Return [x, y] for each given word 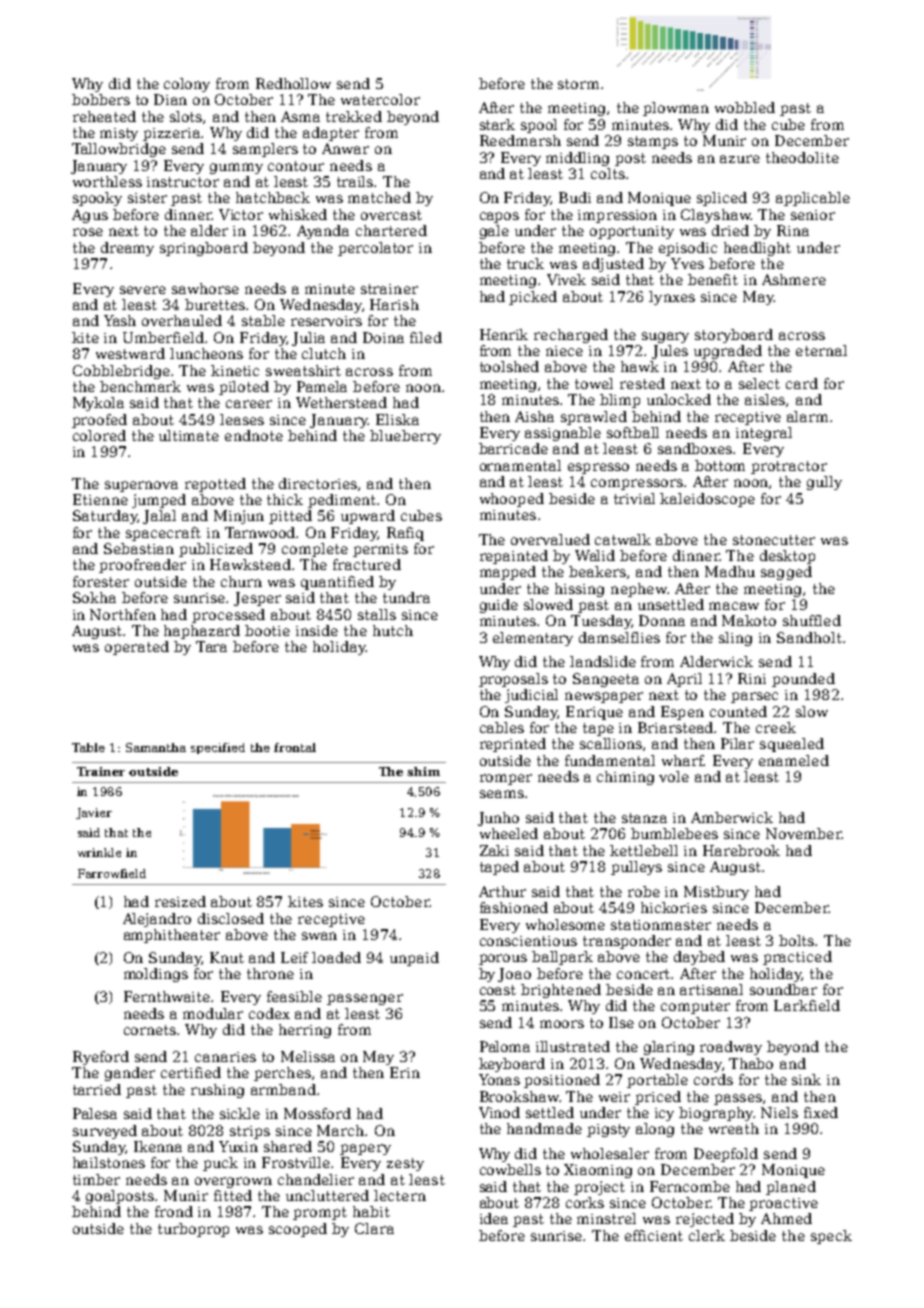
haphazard [202, 632]
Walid [595, 555]
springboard [204, 249]
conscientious [528, 941]
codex [269, 1013]
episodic [688, 249]
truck [525, 263]
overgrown [233, 1182]
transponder [627, 942]
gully [824, 483]
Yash [120, 320]
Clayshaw [716, 216]
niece [564, 351]
